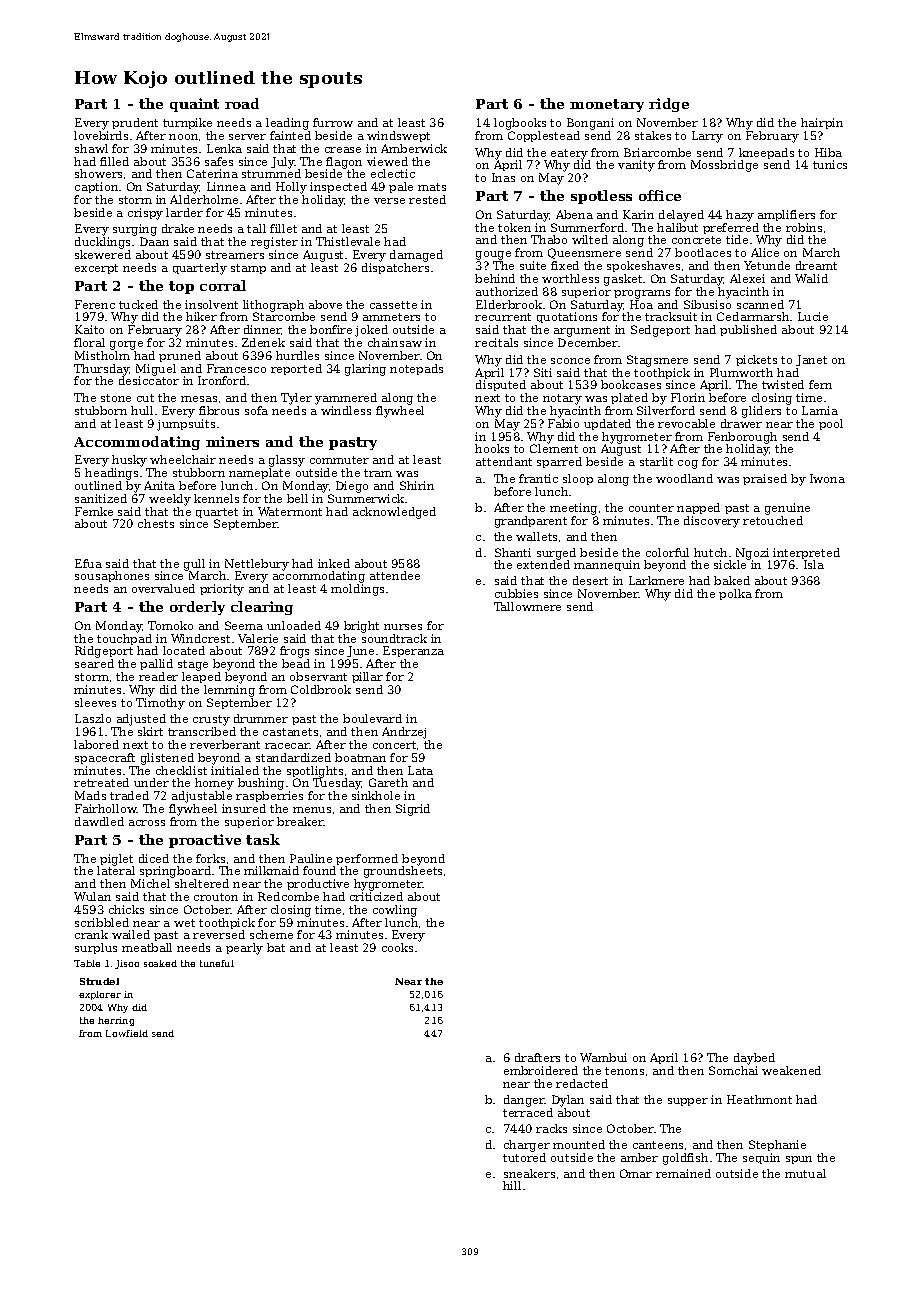 The width and height of the page is (924, 1308). What do you see at coordinates (135, 230) in the page?
I see `surging` at bounding box center [135, 230].
